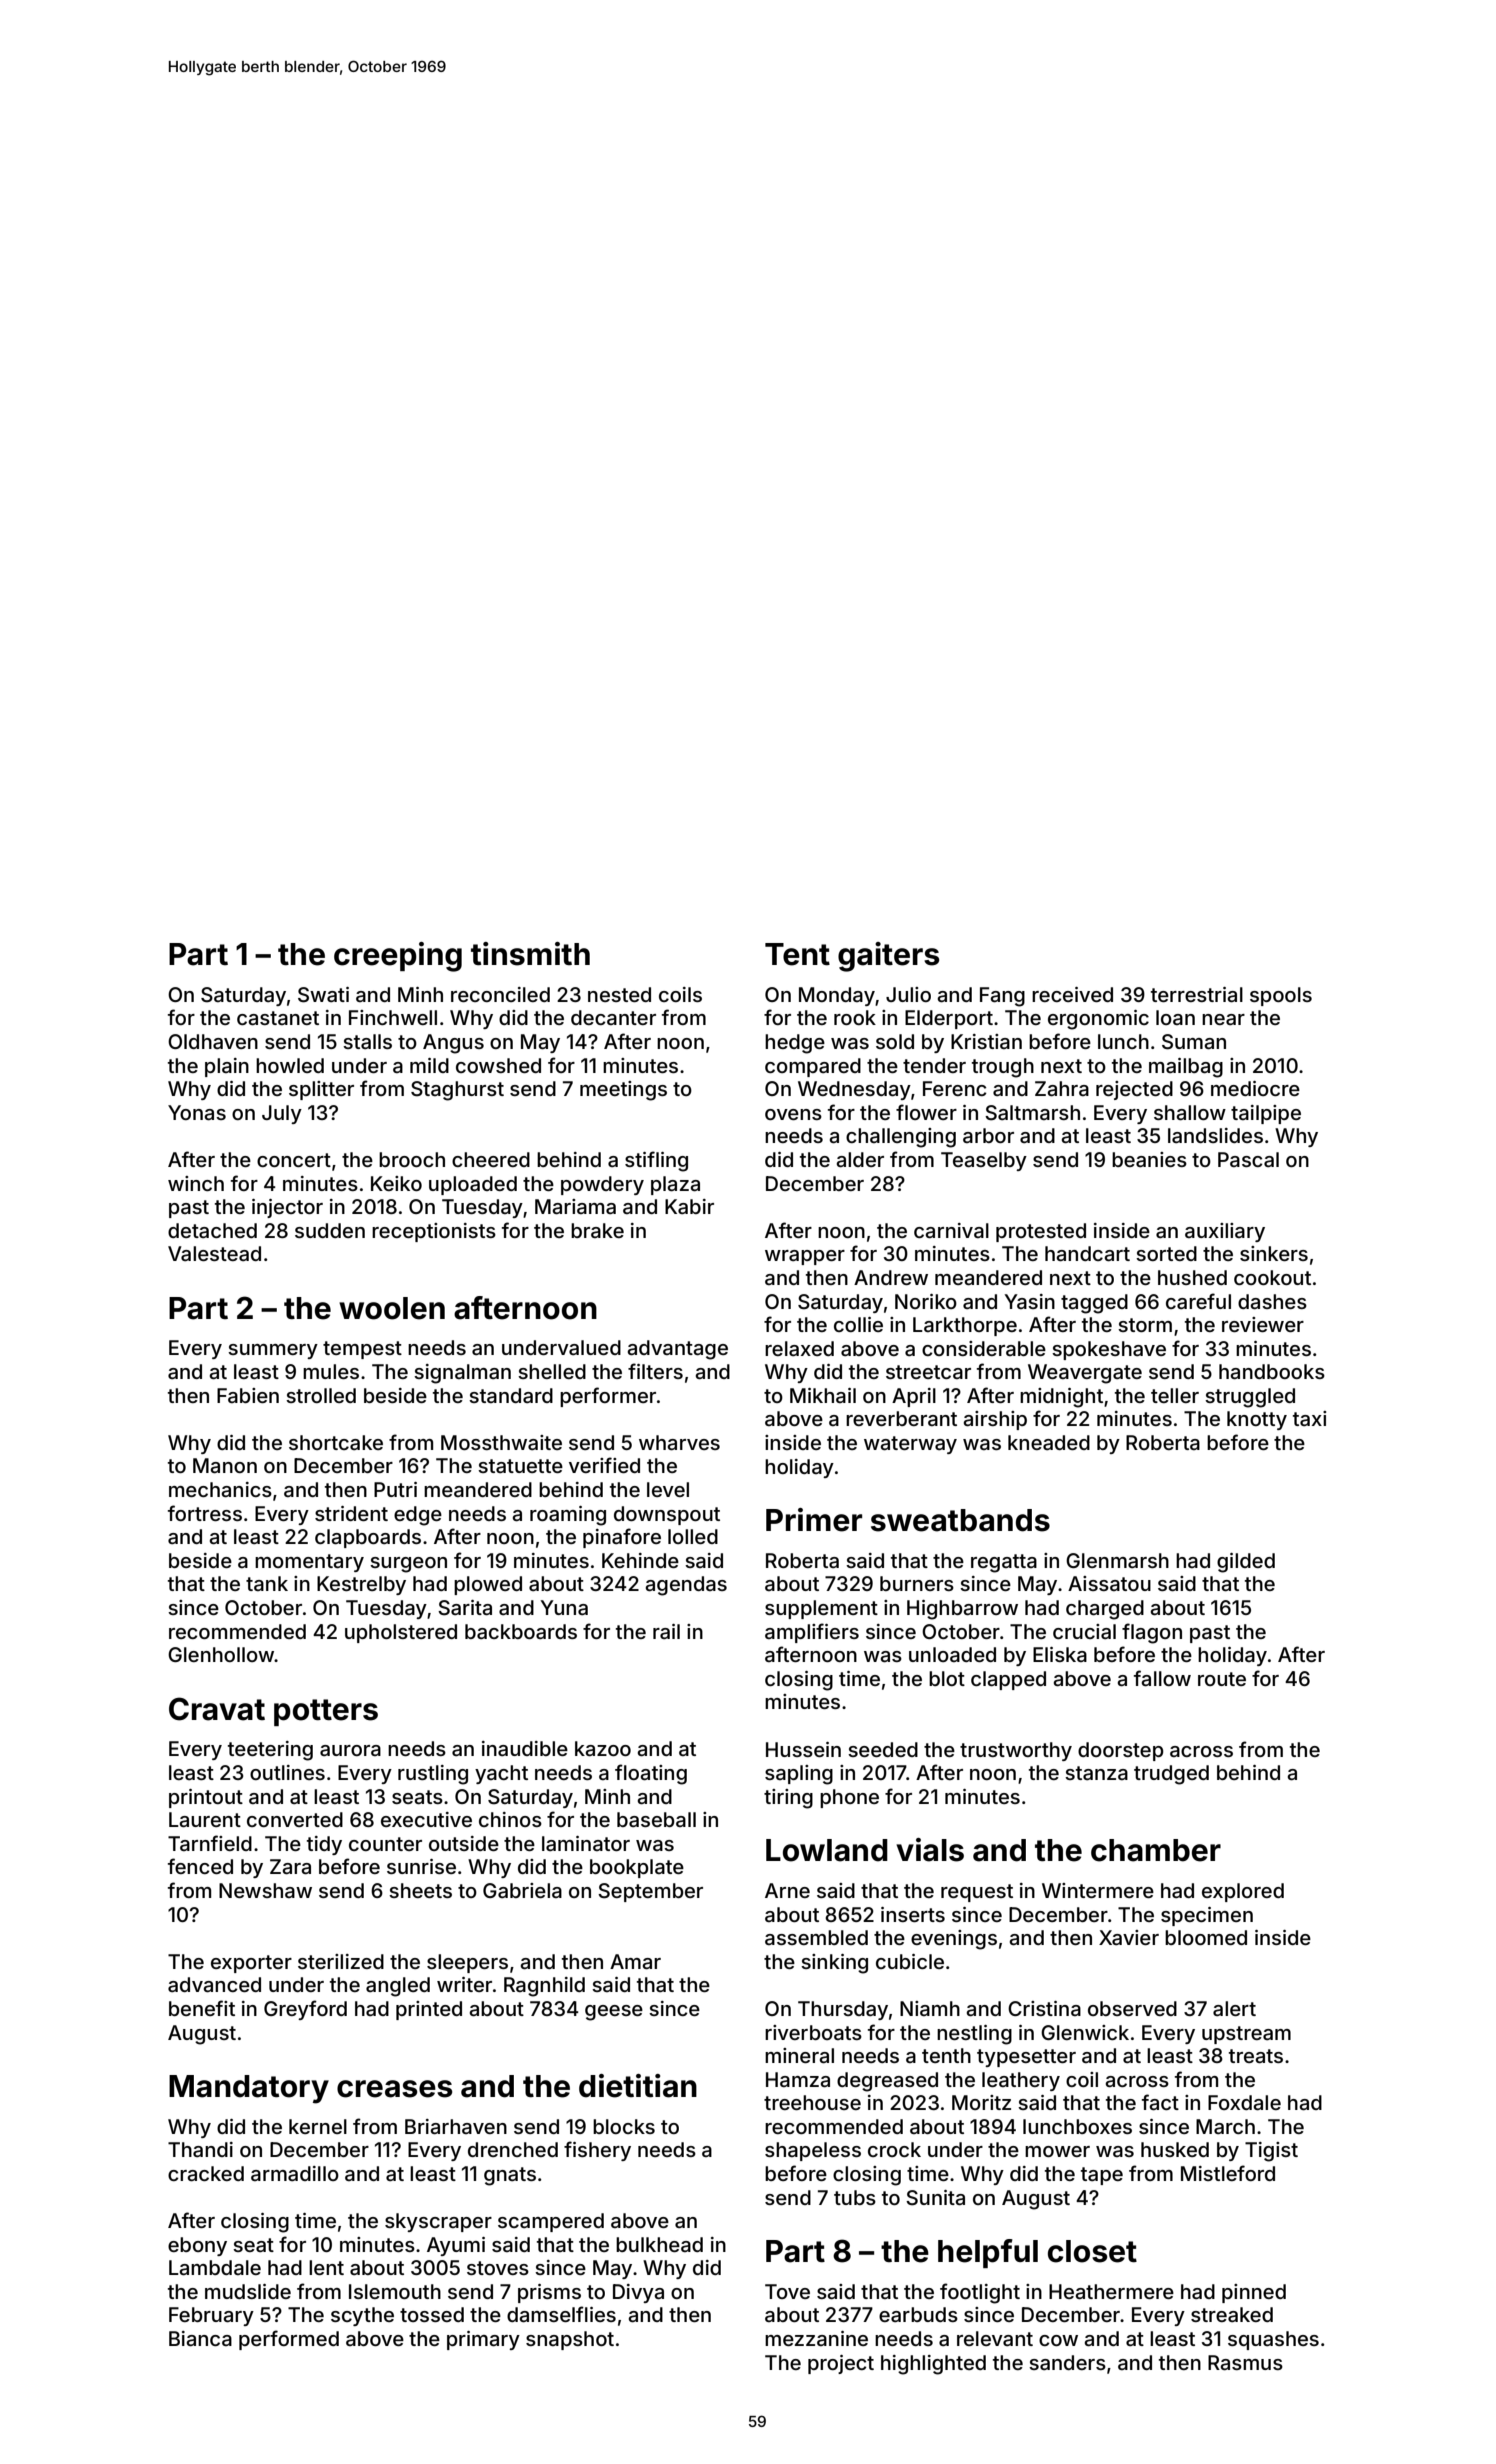 The height and width of the screenshot is (2464, 1496). I want to click on spools, so click(1281, 996).
